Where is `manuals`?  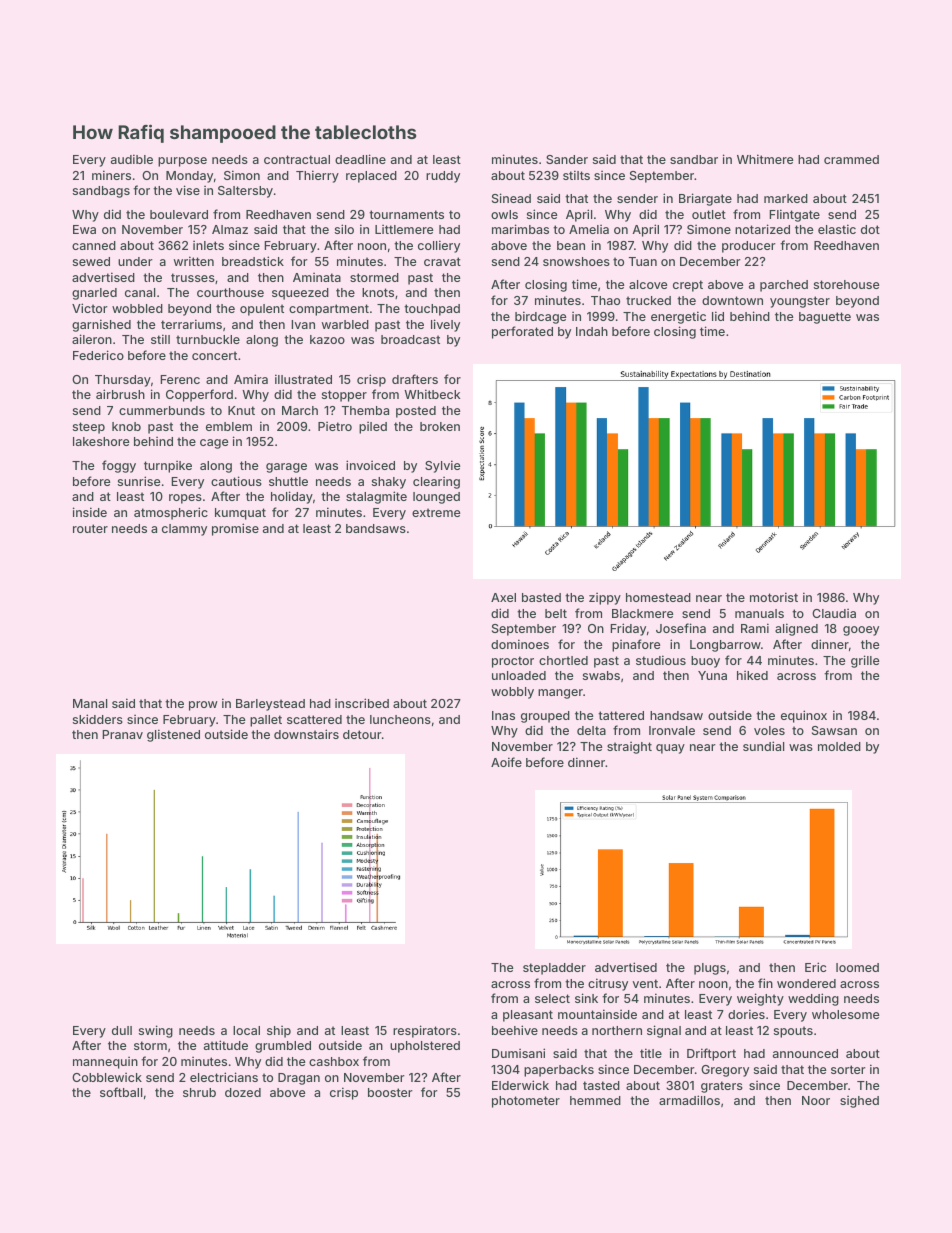 manuals is located at coordinates (759, 613).
